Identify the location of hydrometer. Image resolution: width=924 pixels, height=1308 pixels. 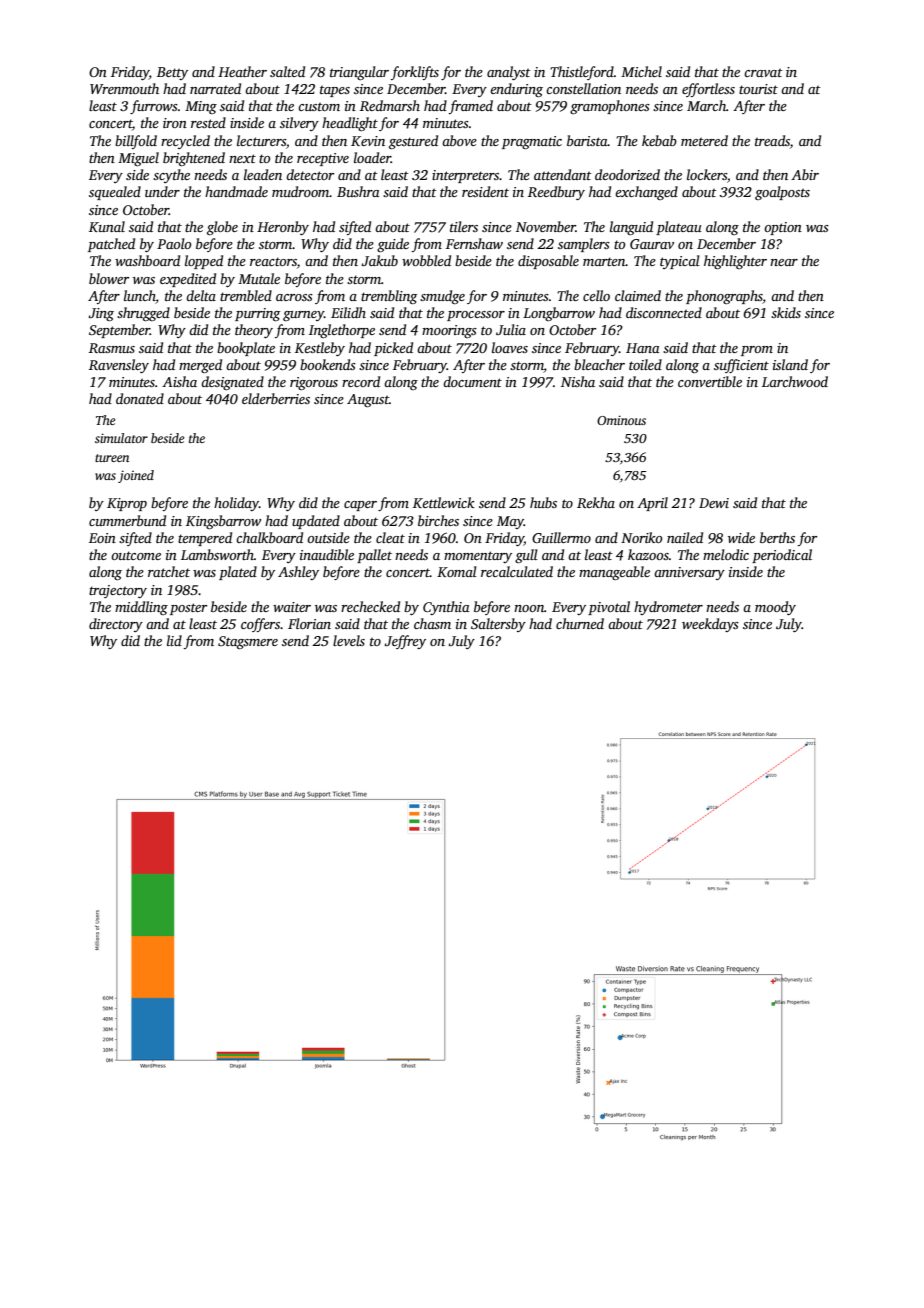
(668, 608).
